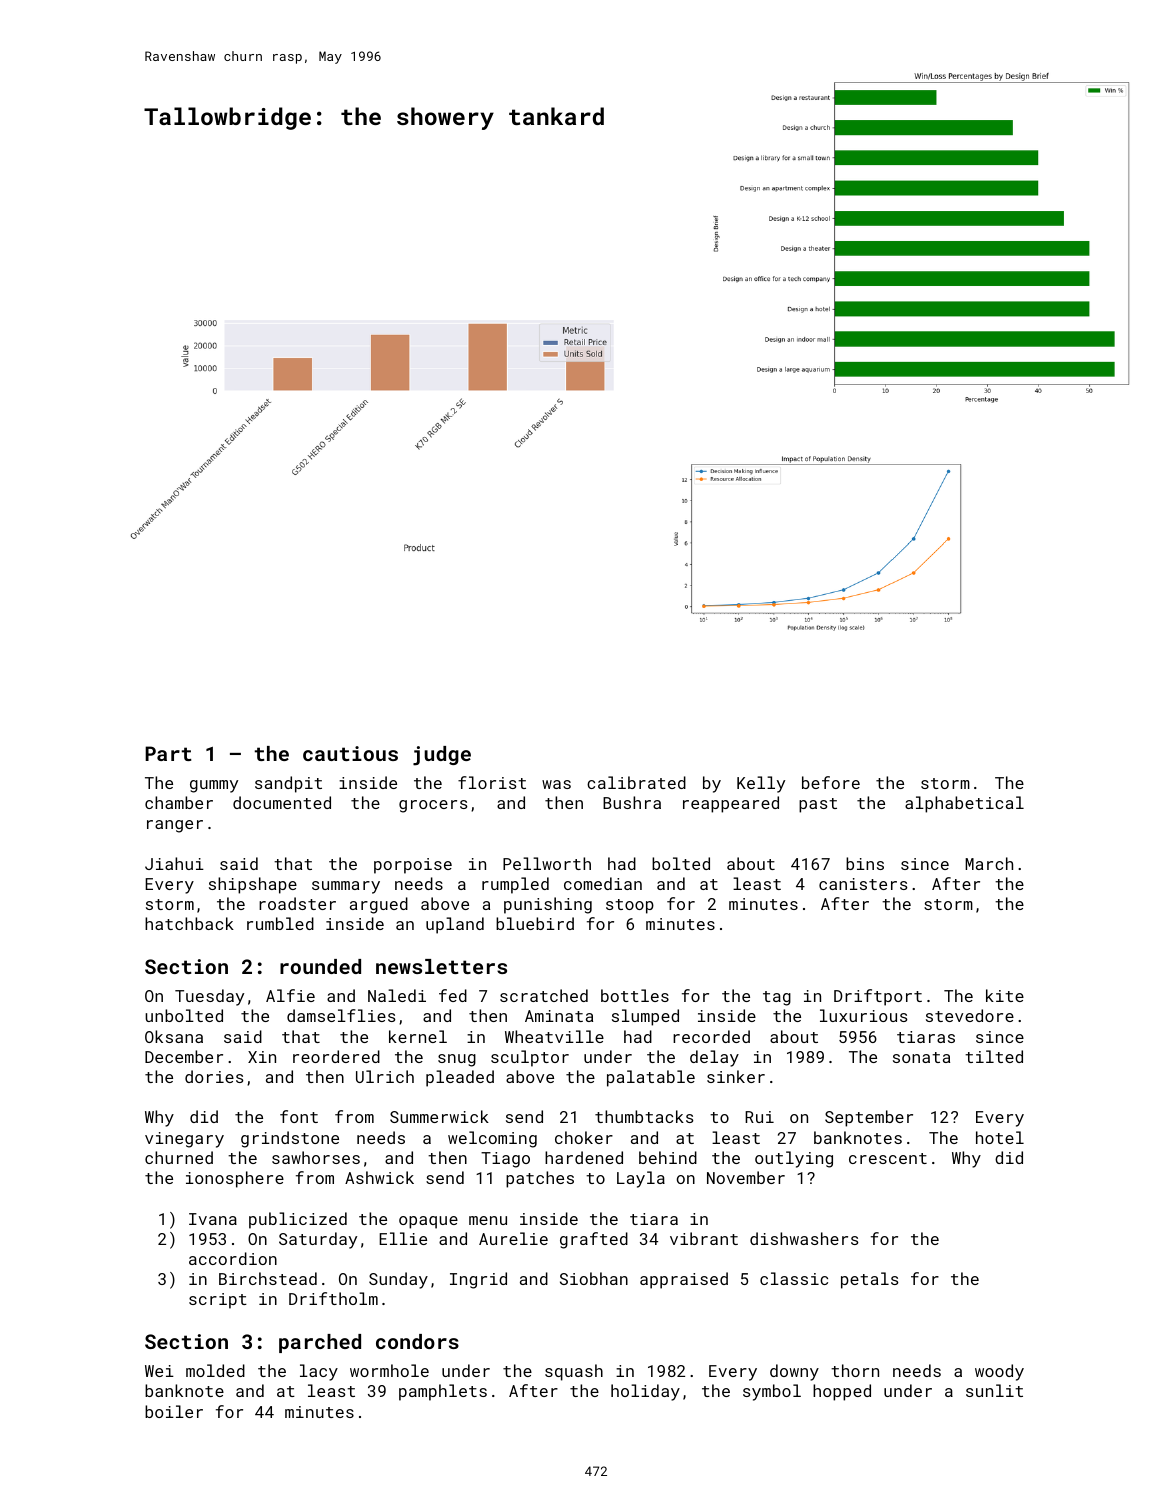 Image resolution: width=1169 pixels, height=1512 pixels. What do you see at coordinates (636, 782) in the document?
I see `calibrated` at bounding box center [636, 782].
